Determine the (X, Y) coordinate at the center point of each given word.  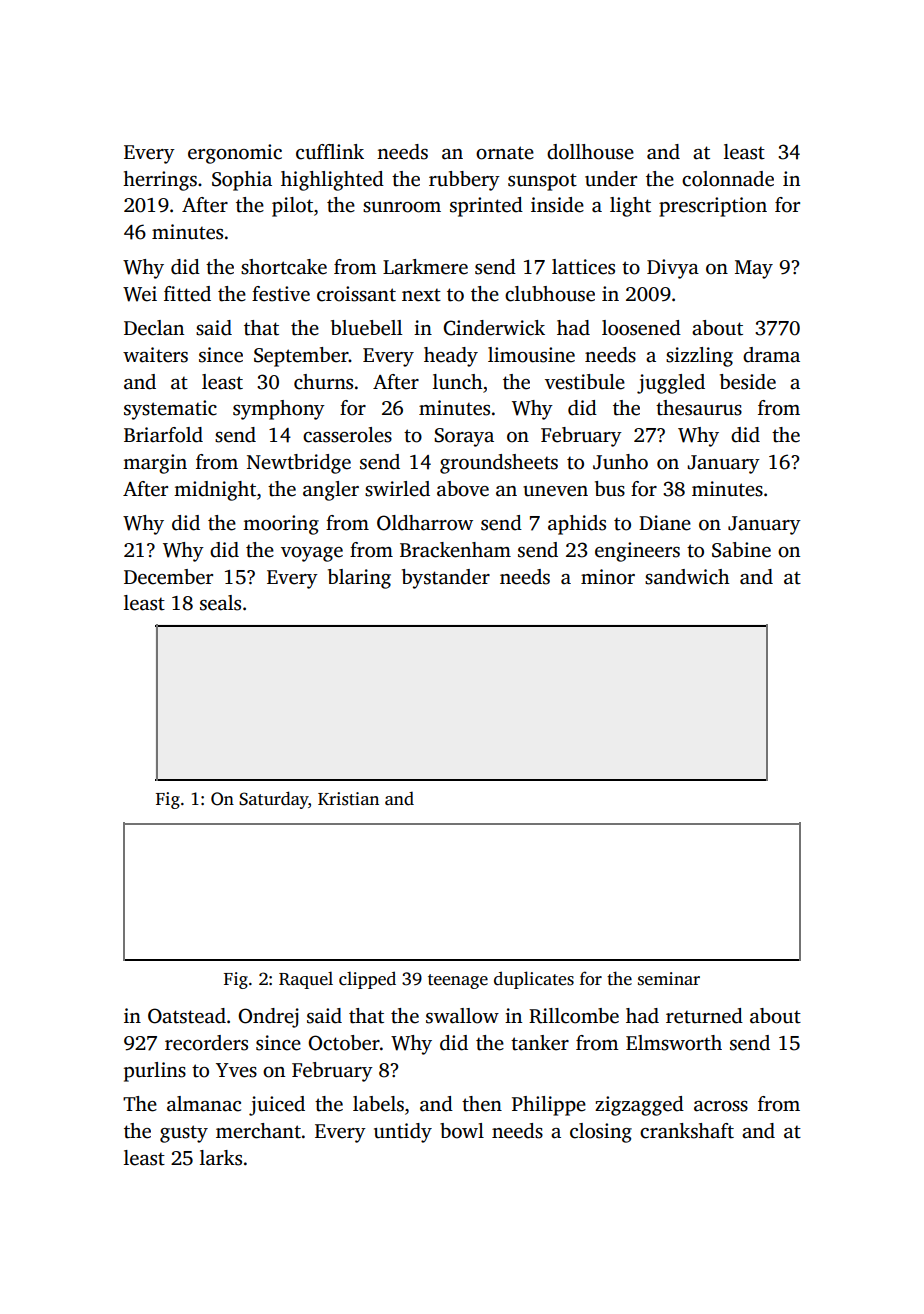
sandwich (687, 577)
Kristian (348, 799)
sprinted (486, 207)
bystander (446, 579)
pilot (292, 207)
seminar (669, 979)
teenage (458, 981)
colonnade (728, 179)
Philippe (549, 1106)
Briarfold (163, 435)
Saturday (274, 800)
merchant (258, 1131)
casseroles (347, 435)
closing (601, 1133)
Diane (665, 523)
